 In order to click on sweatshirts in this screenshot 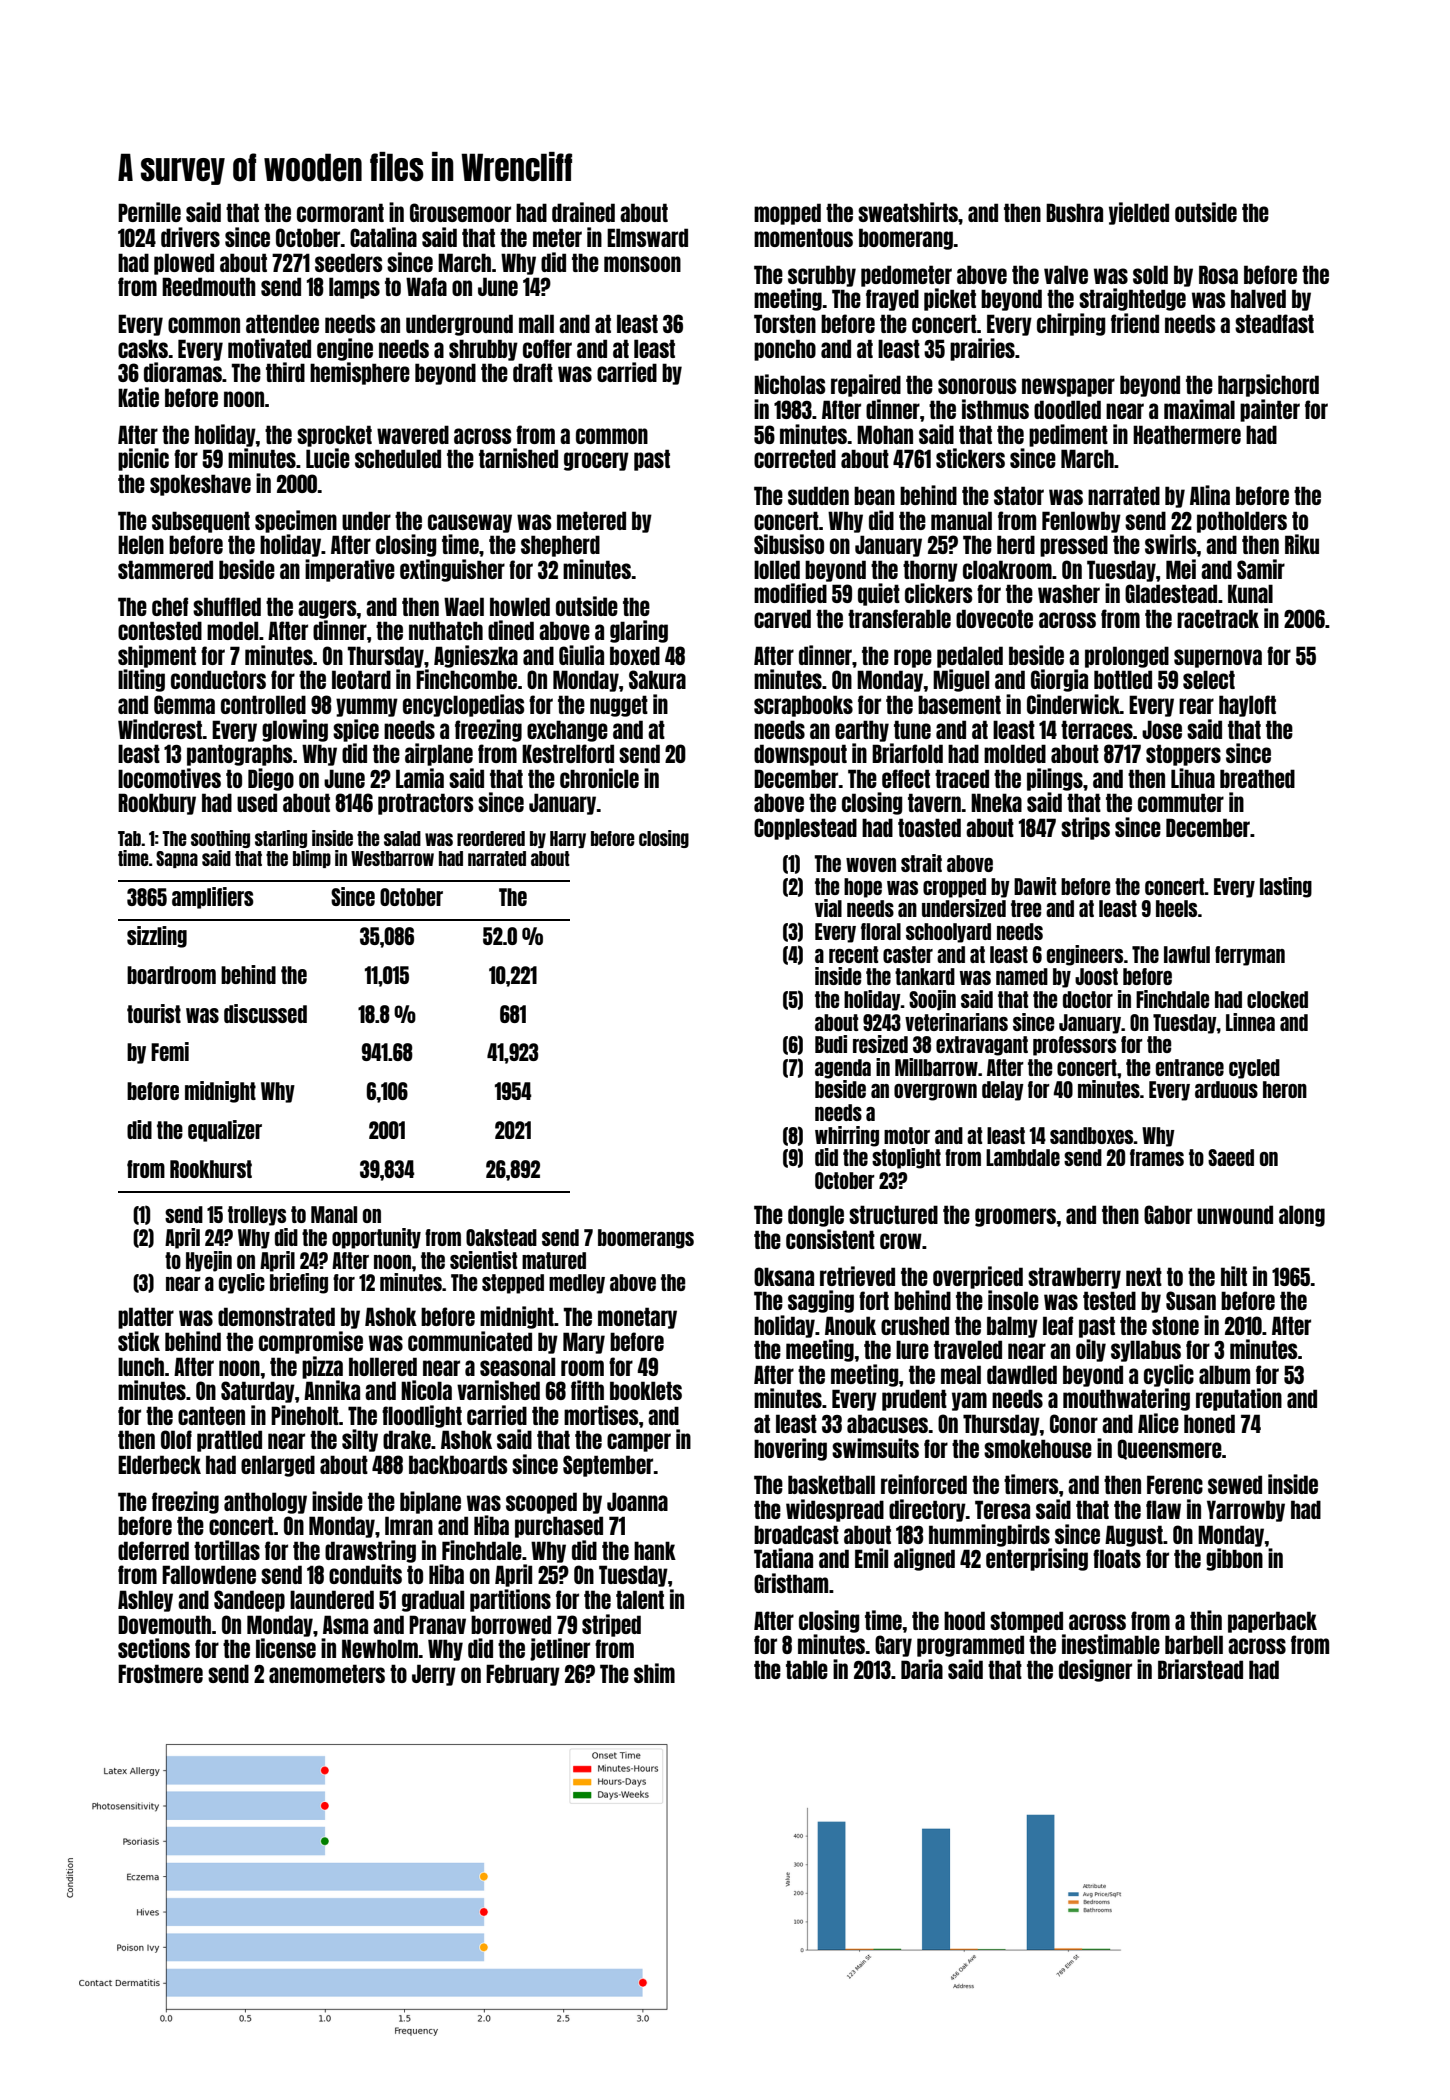, I will do `click(908, 212)`.
